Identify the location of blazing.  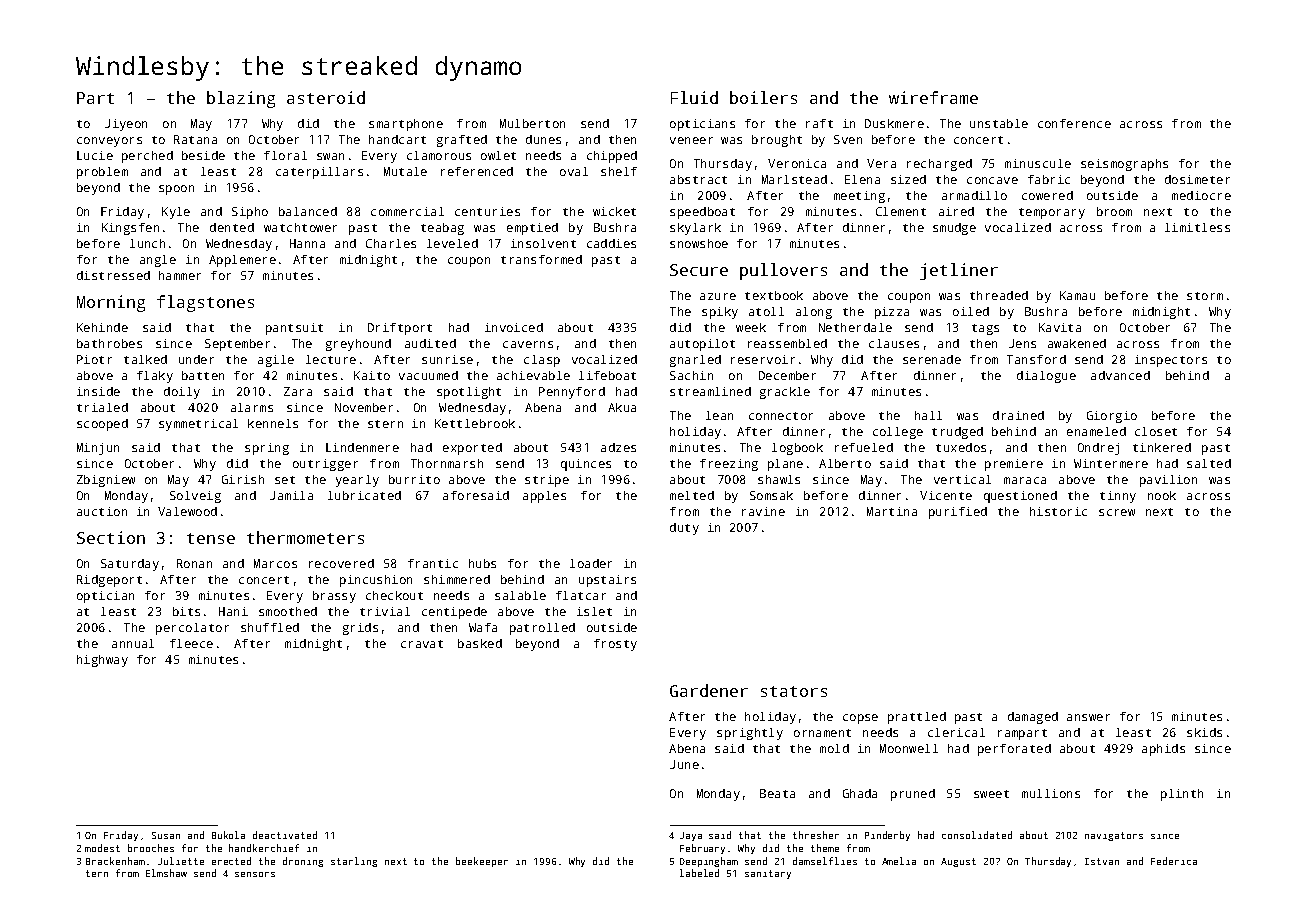
(241, 99).
